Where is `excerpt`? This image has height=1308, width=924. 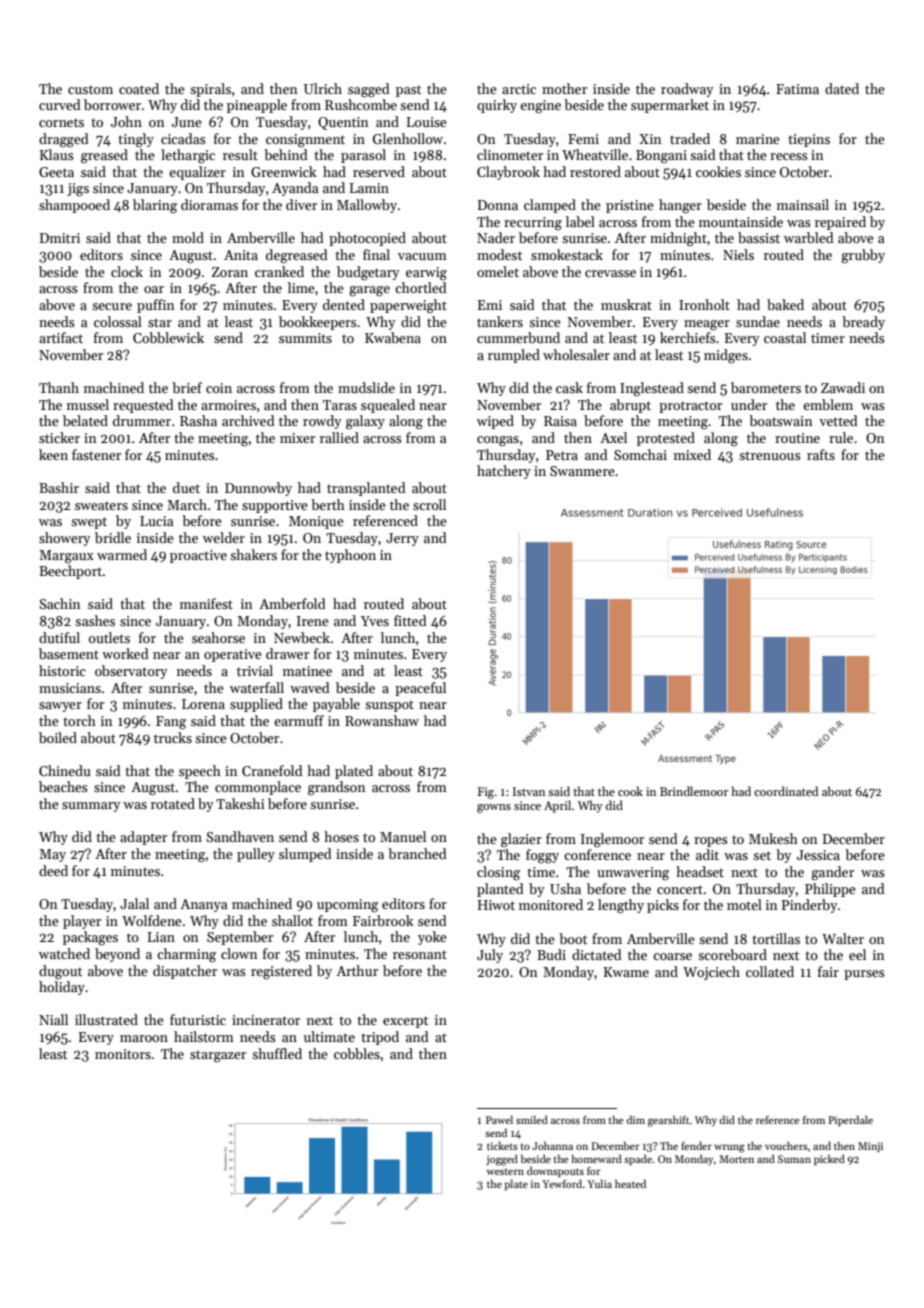 excerpt is located at coordinates (405, 1022).
